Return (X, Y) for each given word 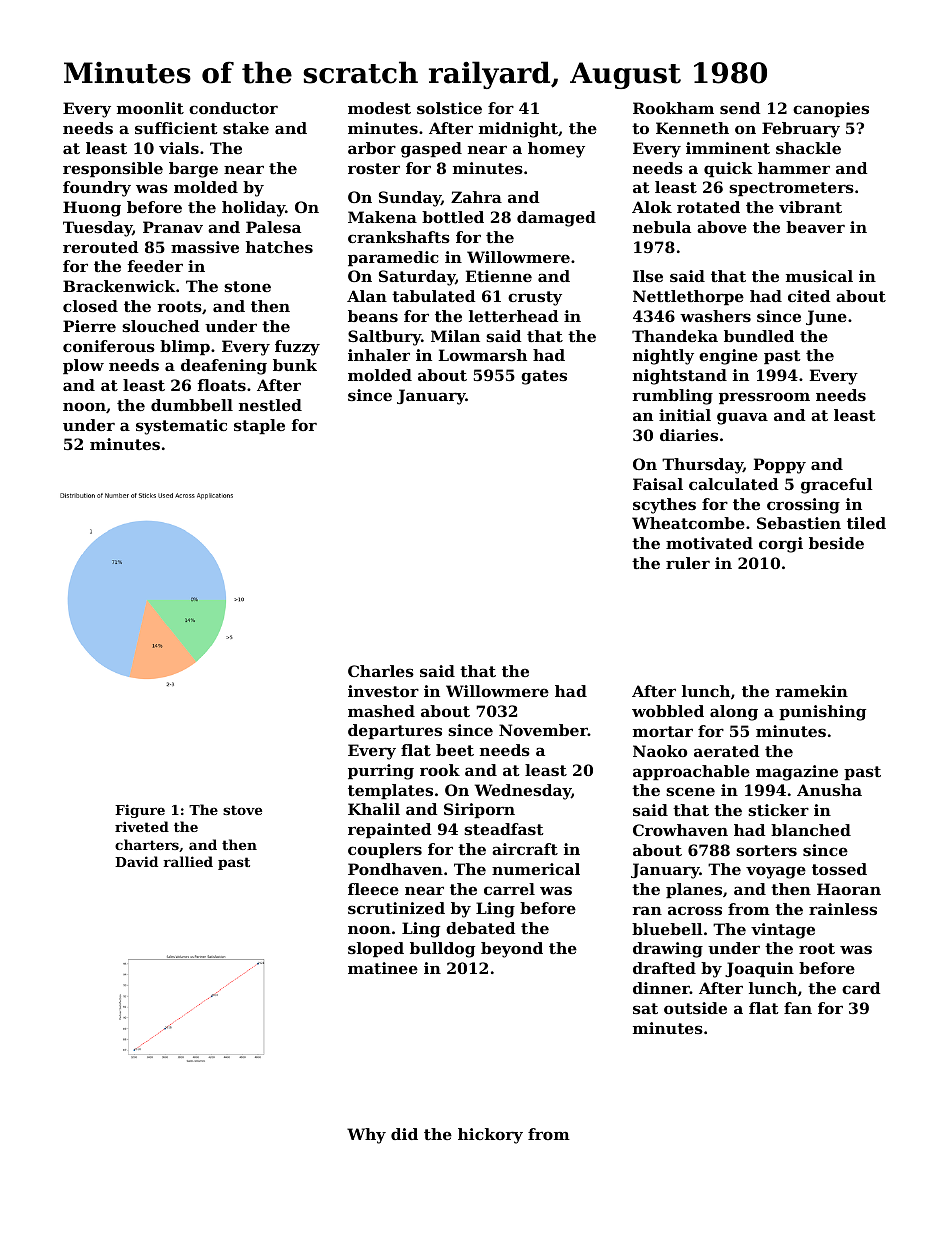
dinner (661, 988)
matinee (383, 968)
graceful (837, 486)
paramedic (393, 258)
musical (819, 276)
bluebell (667, 929)
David (136, 861)
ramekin (811, 691)
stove (242, 810)
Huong (92, 209)
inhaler (379, 355)
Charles (381, 671)
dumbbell (192, 405)
